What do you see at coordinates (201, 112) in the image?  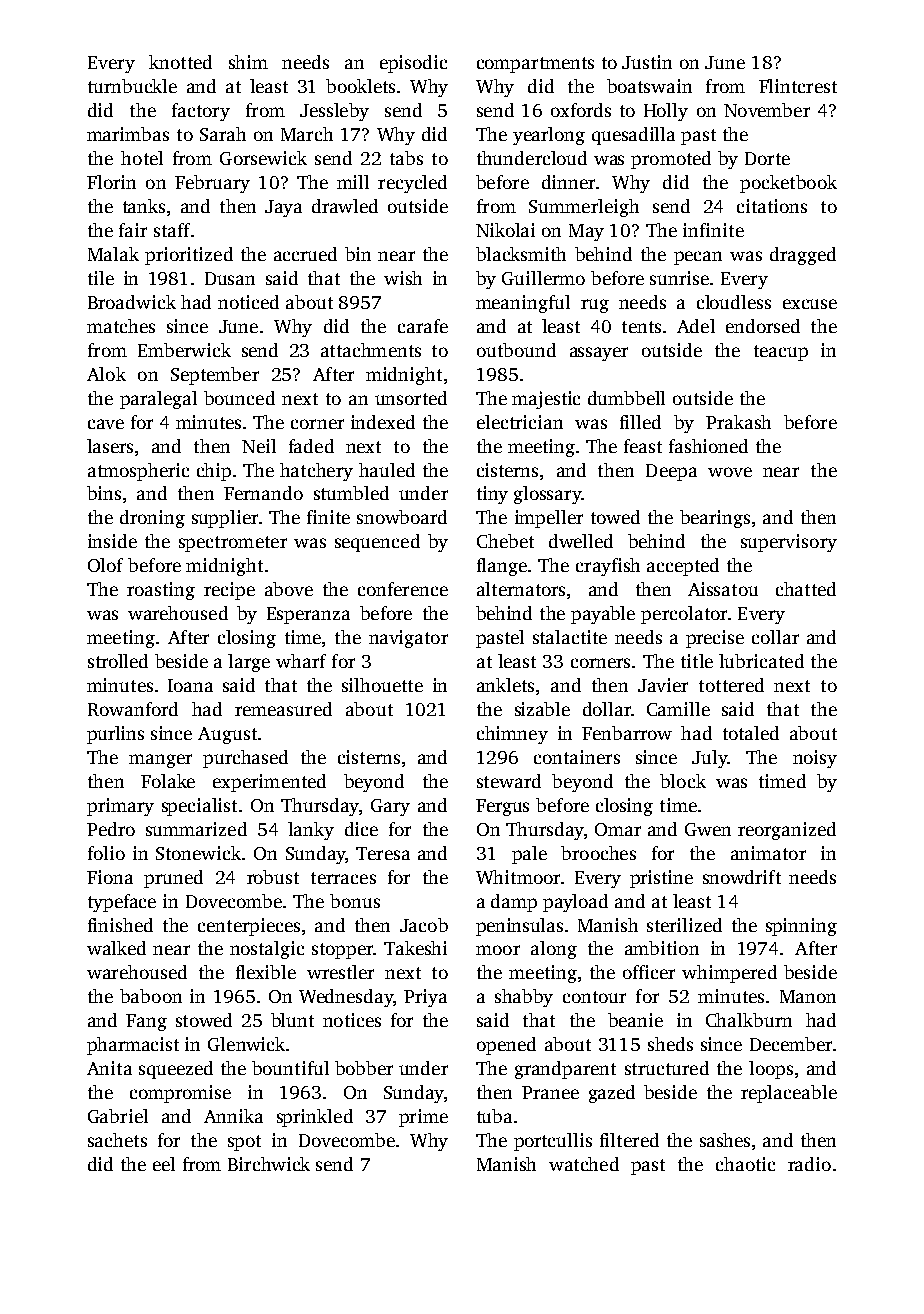 I see `factory` at bounding box center [201, 112].
